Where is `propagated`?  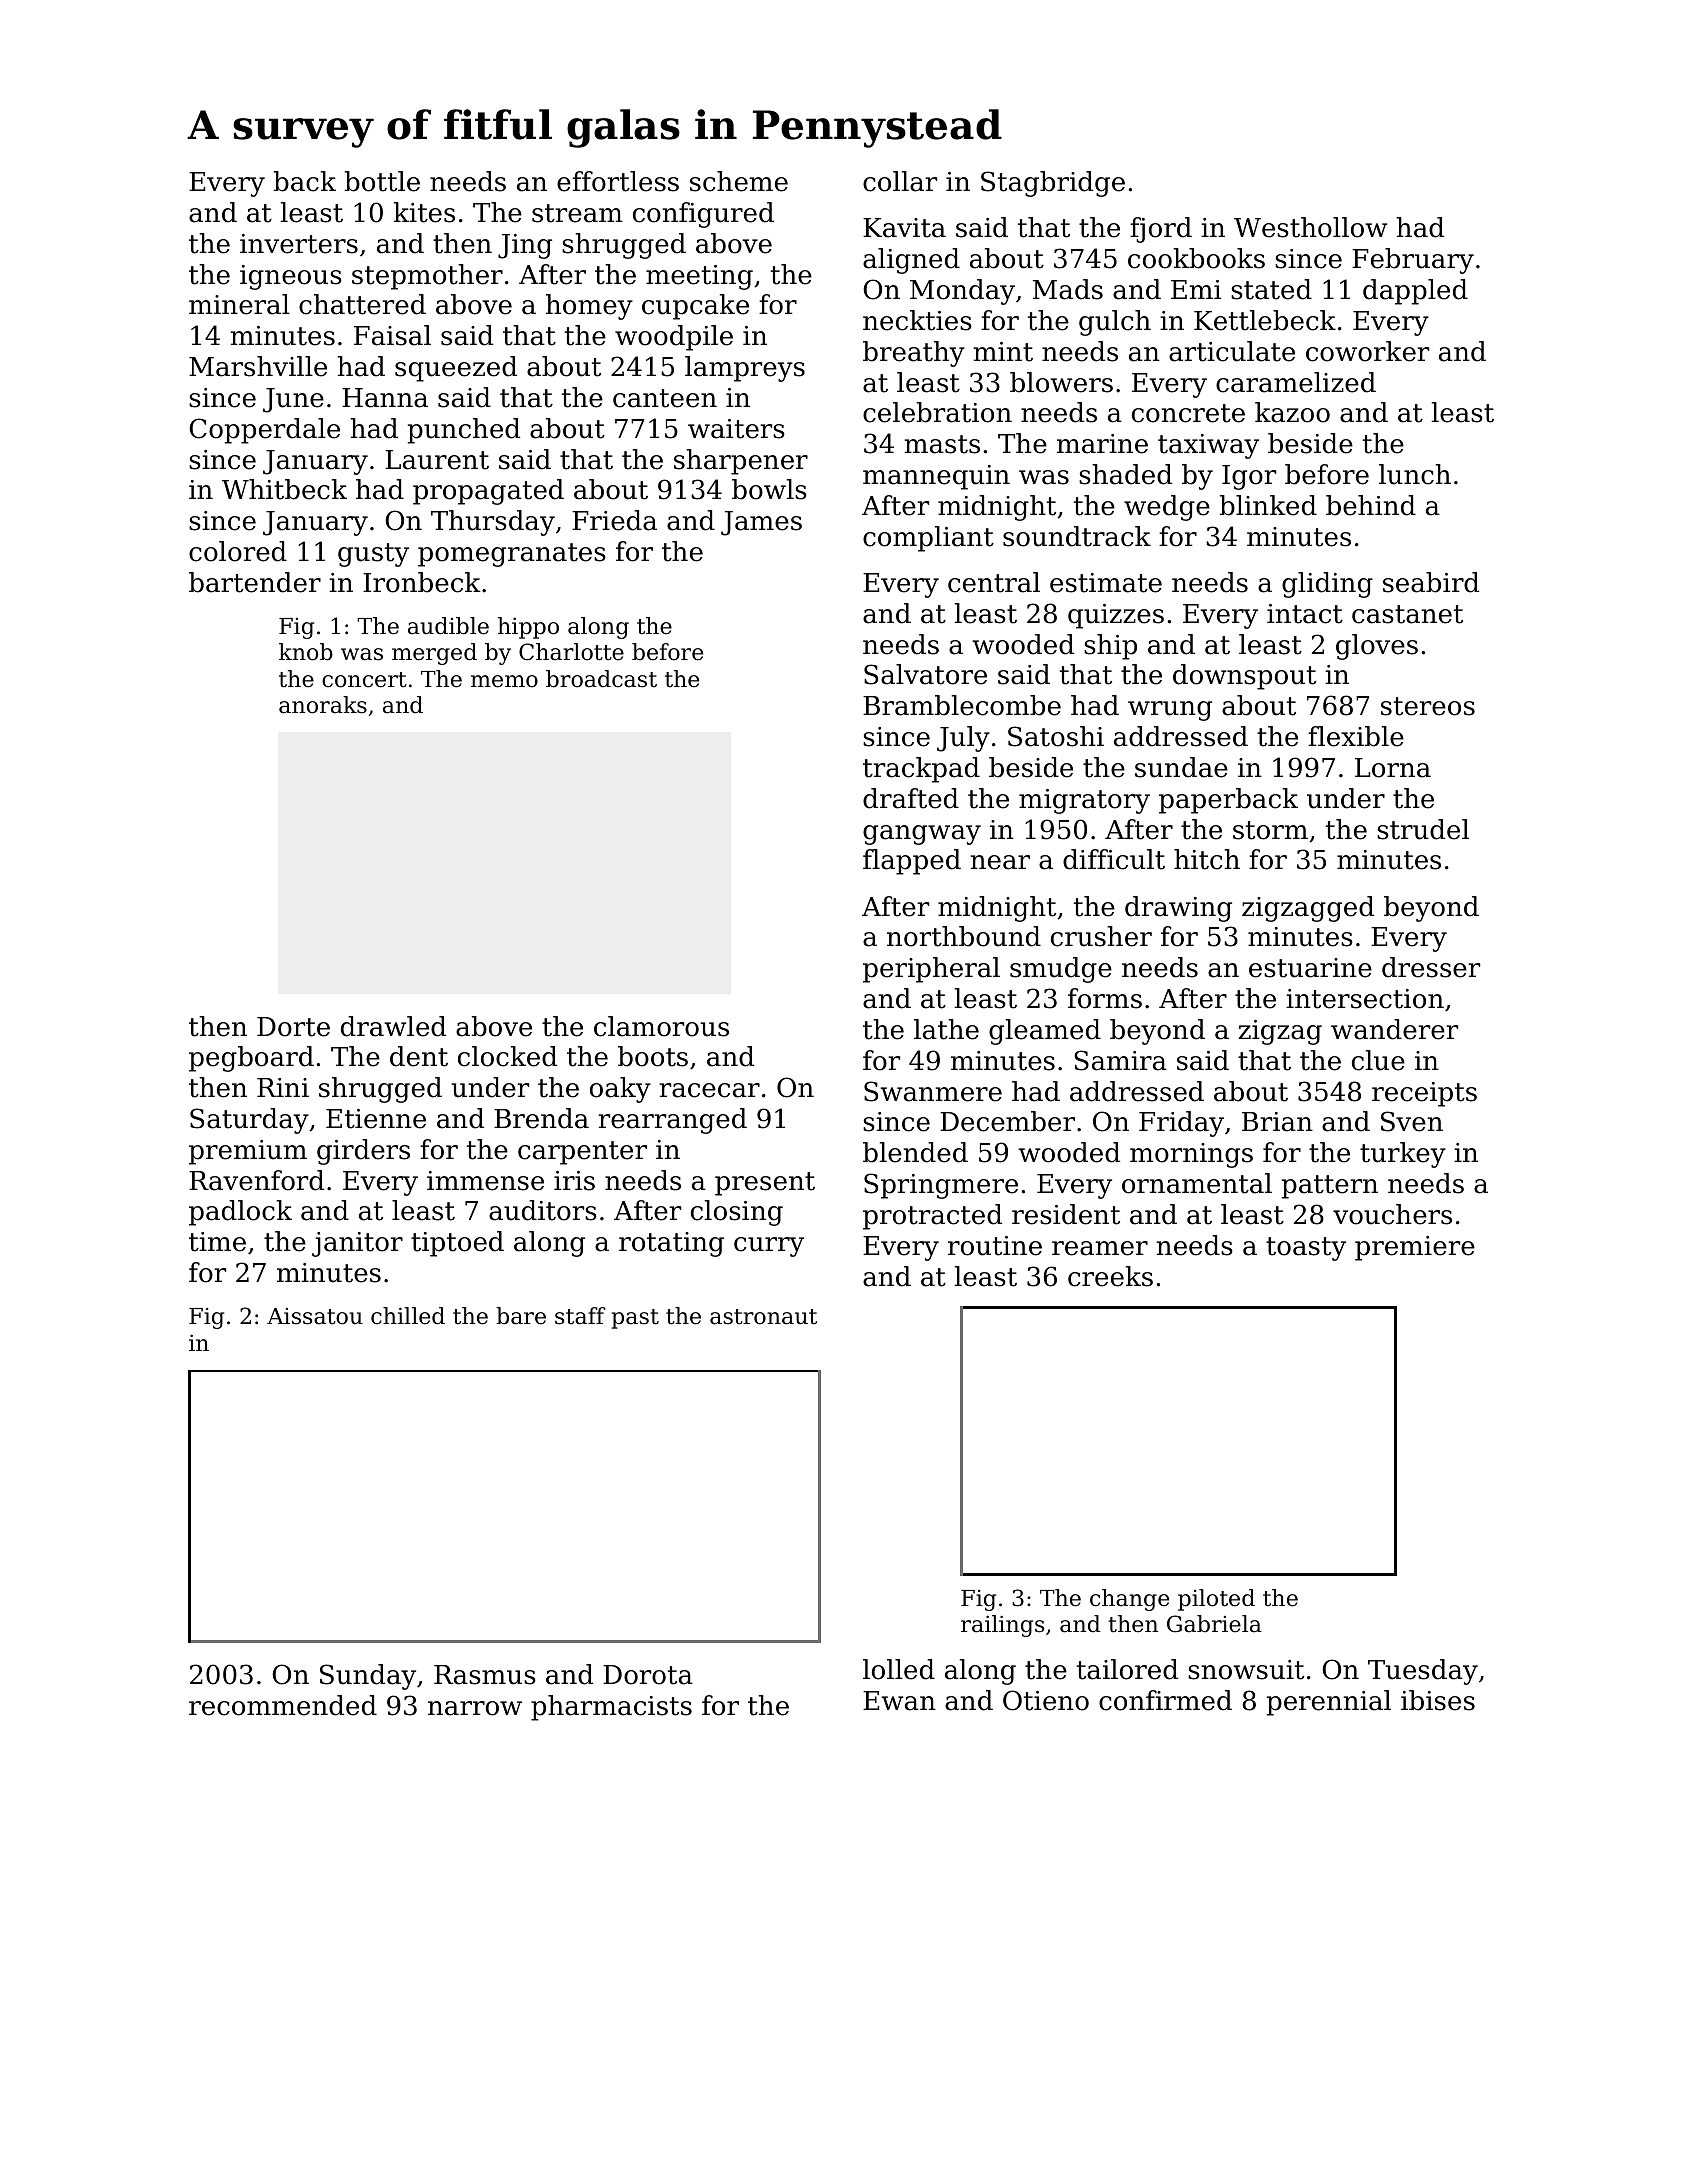
propagated is located at coordinates (488, 492).
